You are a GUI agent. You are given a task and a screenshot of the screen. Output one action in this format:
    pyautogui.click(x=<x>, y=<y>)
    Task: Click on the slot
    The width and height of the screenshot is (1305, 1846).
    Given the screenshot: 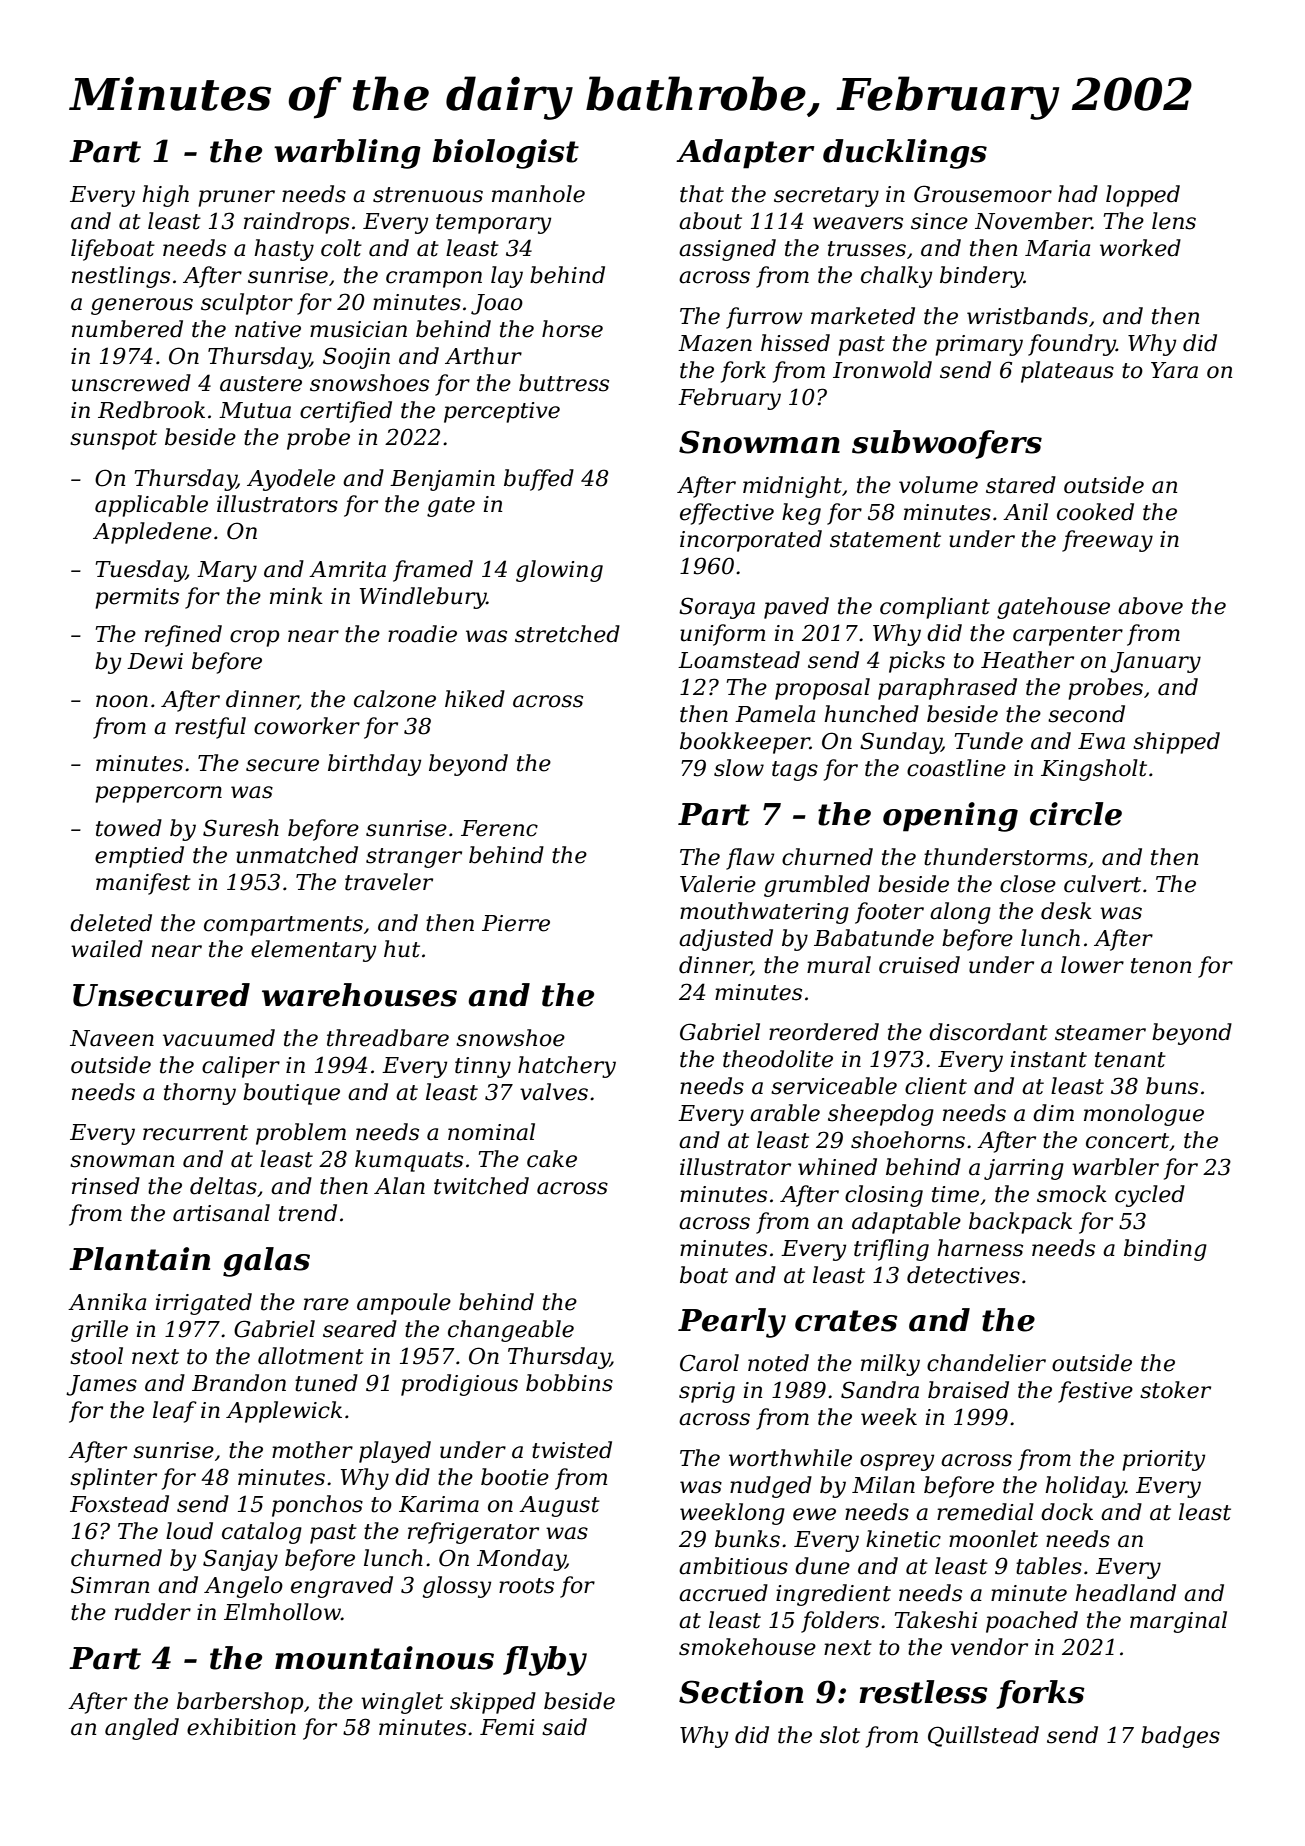 What is the action you would take?
    pyautogui.click(x=840, y=1735)
